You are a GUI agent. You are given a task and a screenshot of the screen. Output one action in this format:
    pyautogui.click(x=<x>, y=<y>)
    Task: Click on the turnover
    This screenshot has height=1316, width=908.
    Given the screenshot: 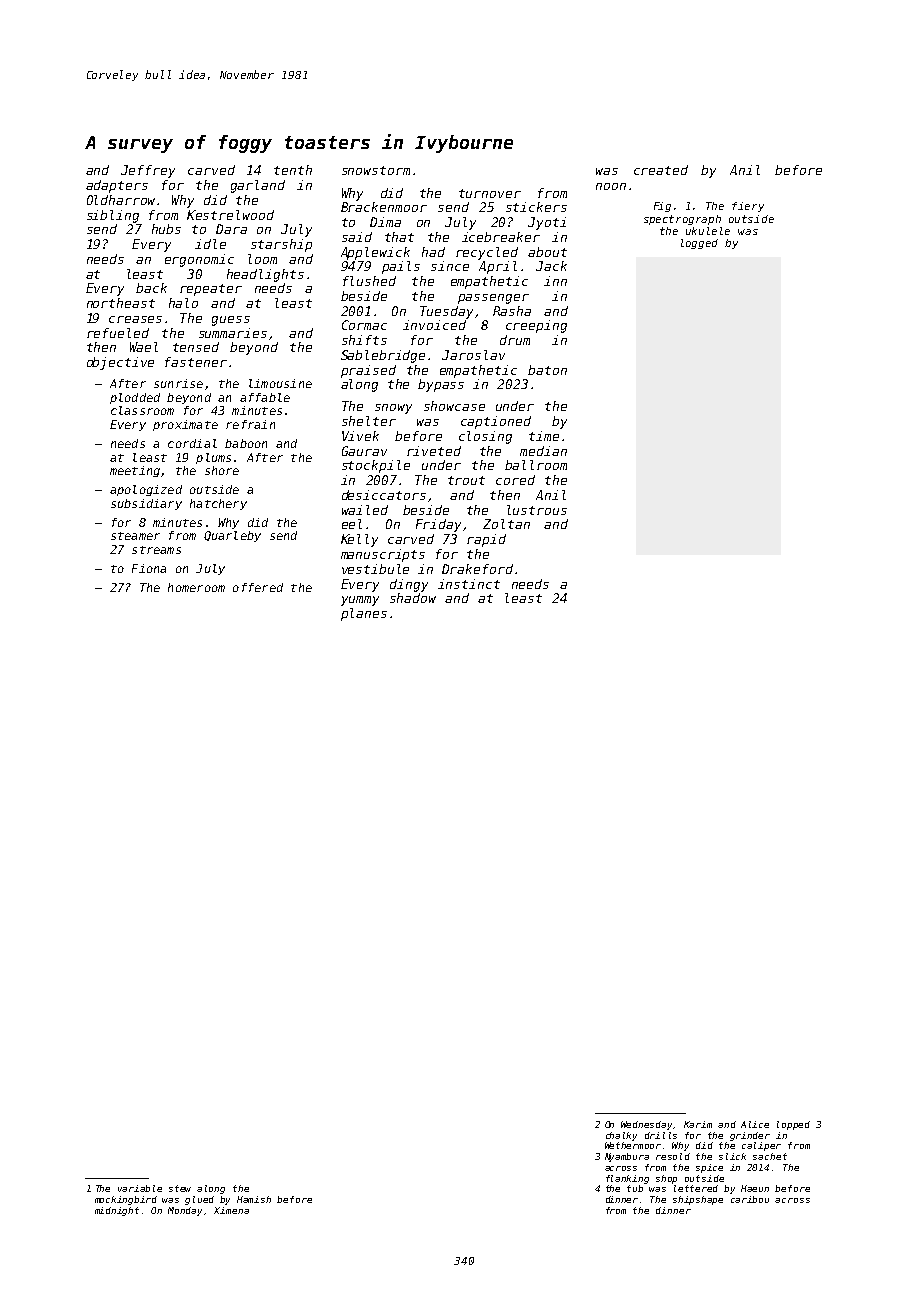 What is the action you would take?
    pyautogui.click(x=490, y=193)
